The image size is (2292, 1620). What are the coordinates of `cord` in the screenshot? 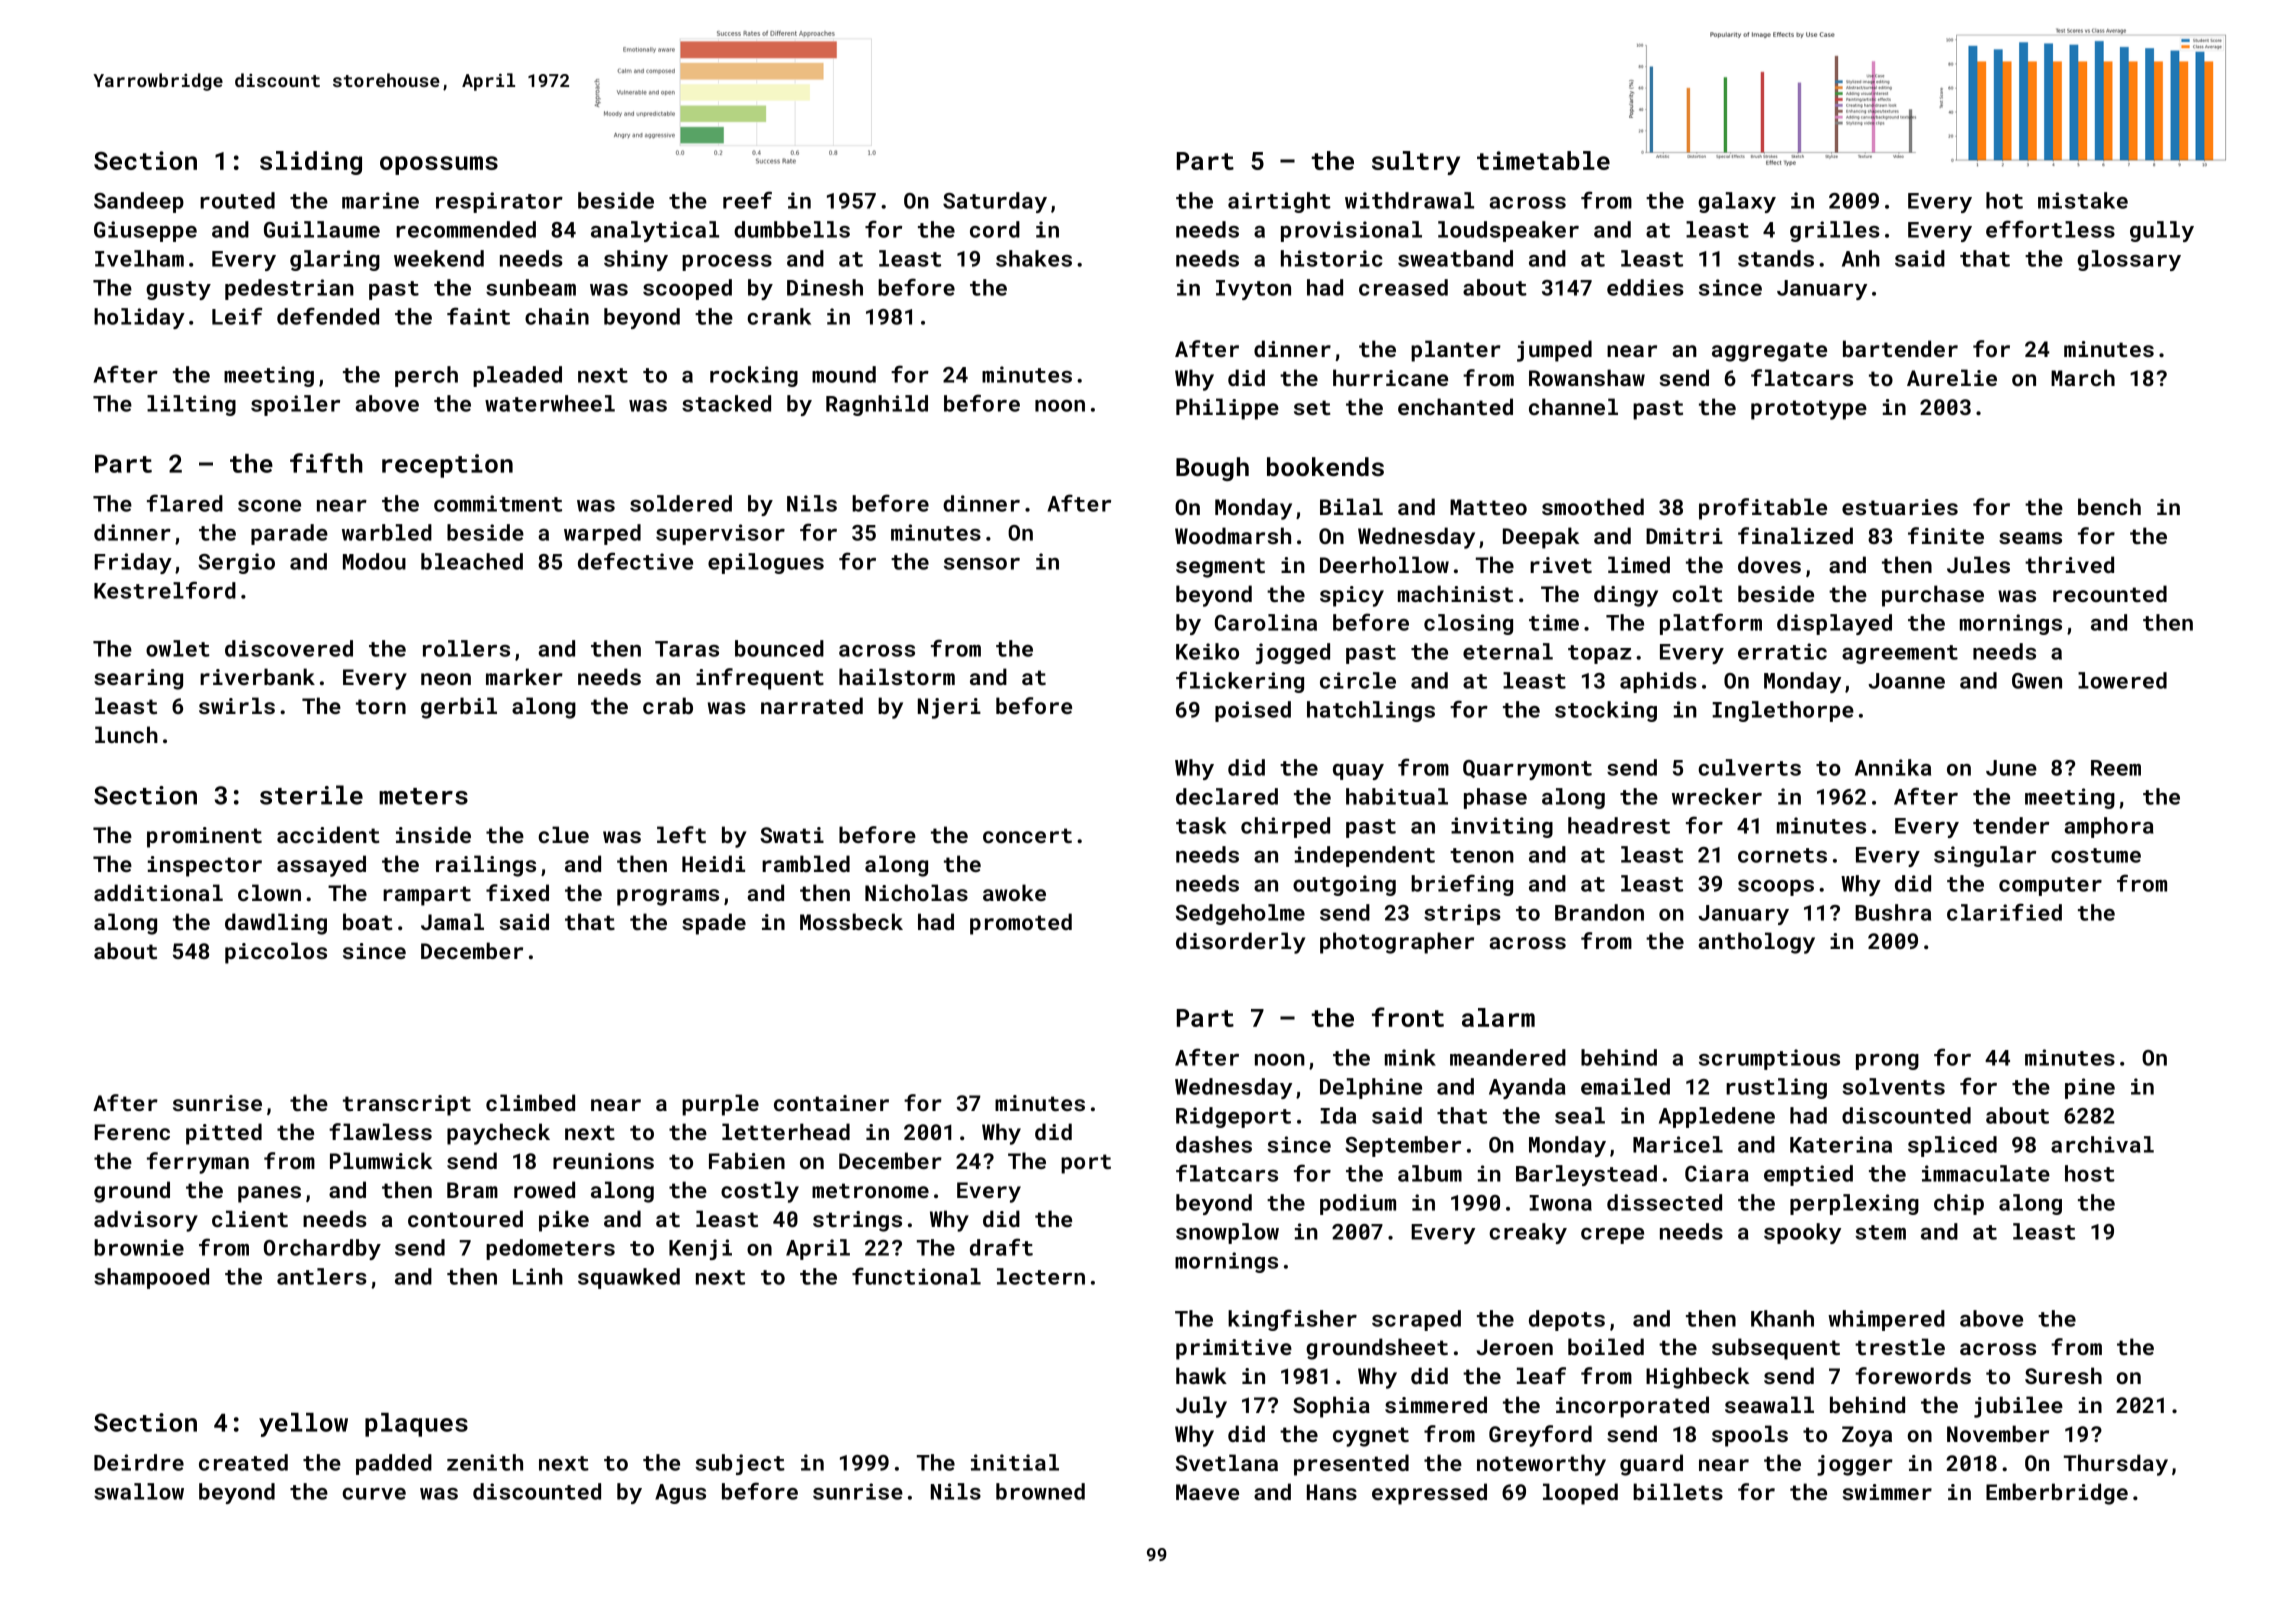 It's located at (995, 229).
